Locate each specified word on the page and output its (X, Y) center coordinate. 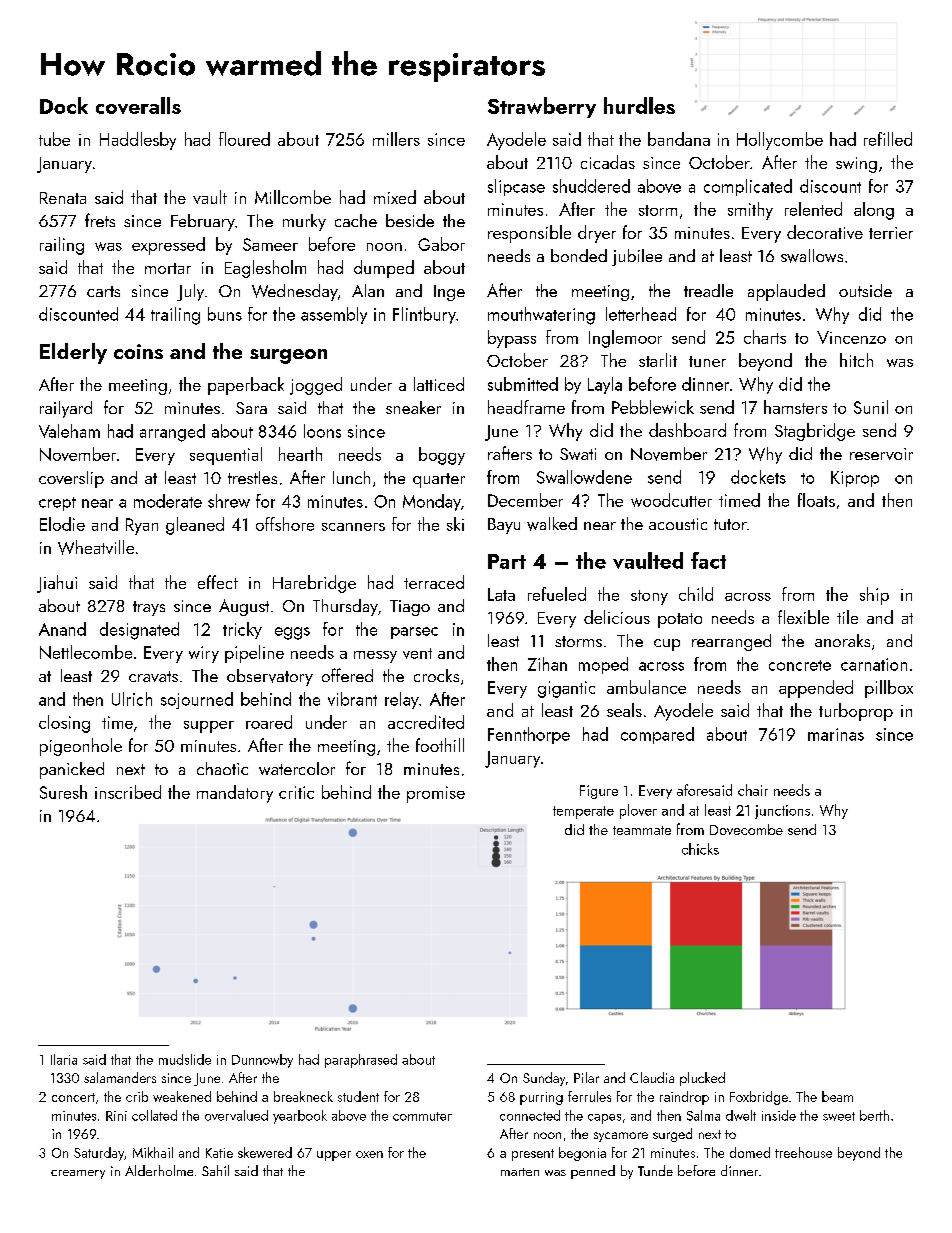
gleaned (195, 526)
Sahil (215, 1170)
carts (103, 291)
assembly (334, 315)
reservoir (881, 454)
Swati (578, 454)
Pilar (586, 1077)
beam (837, 1096)
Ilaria (64, 1059)
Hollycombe (780, 141)
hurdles (639, 105)
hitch (856, 360)
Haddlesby (138, 141)
